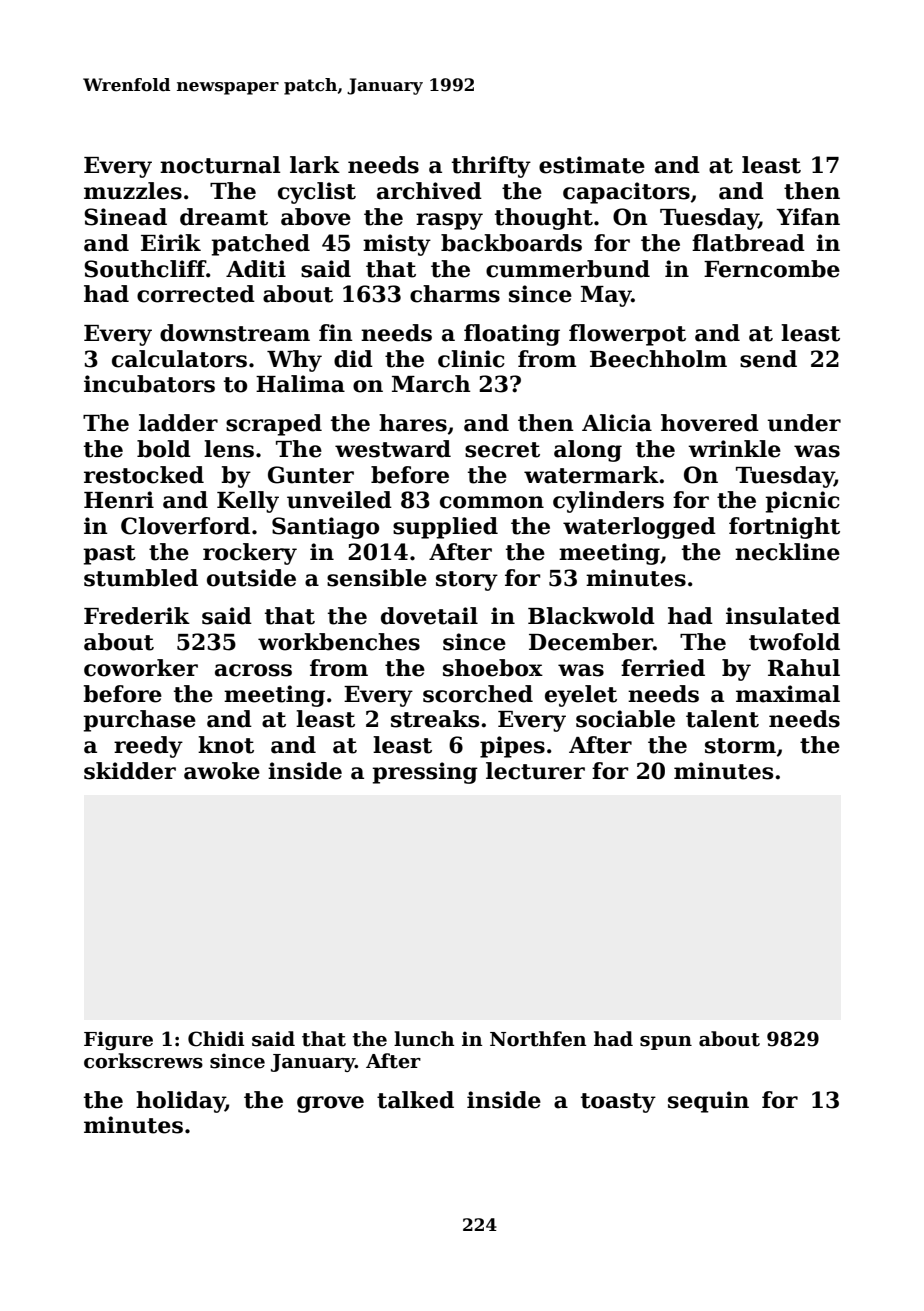  Describe the element at coordinates (180, 1102) in the image. I see `holiday` at that location.
